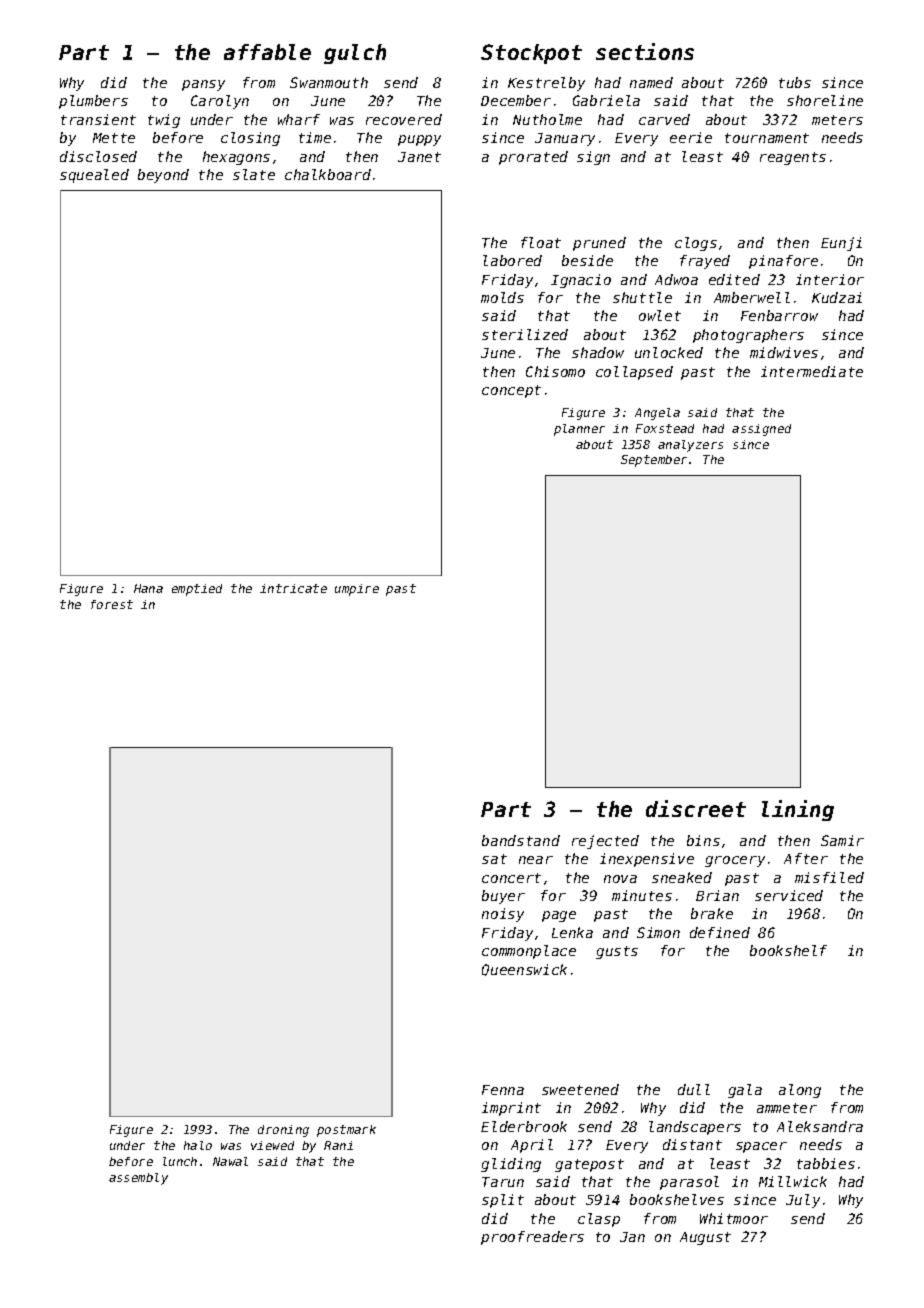 This document has width=924, height=1308. What do you see at coordinates (502, 297) in the document?
I see `molds` at bounding box center [502, 297].
